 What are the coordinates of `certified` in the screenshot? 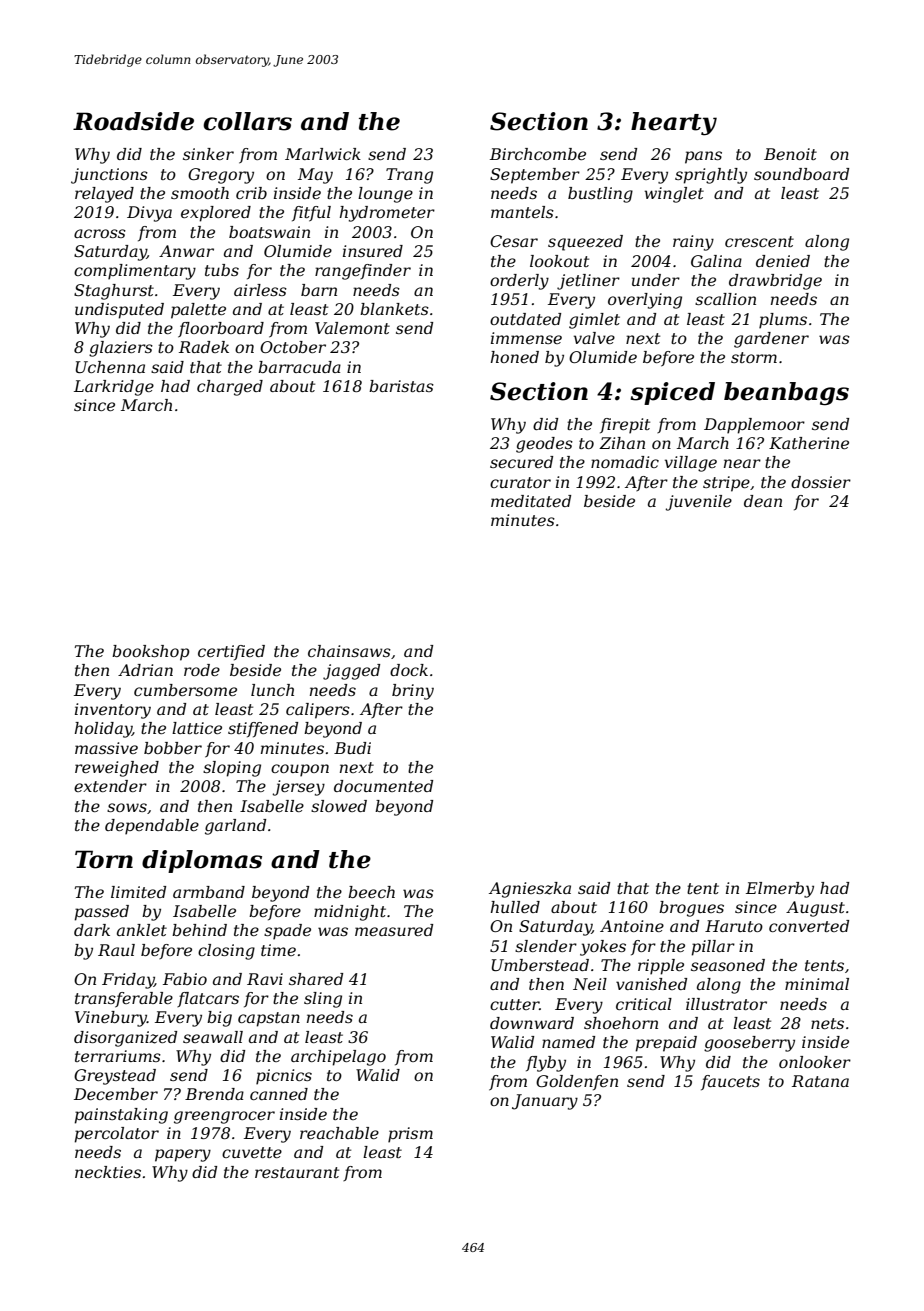 It's located at (231, 653).
